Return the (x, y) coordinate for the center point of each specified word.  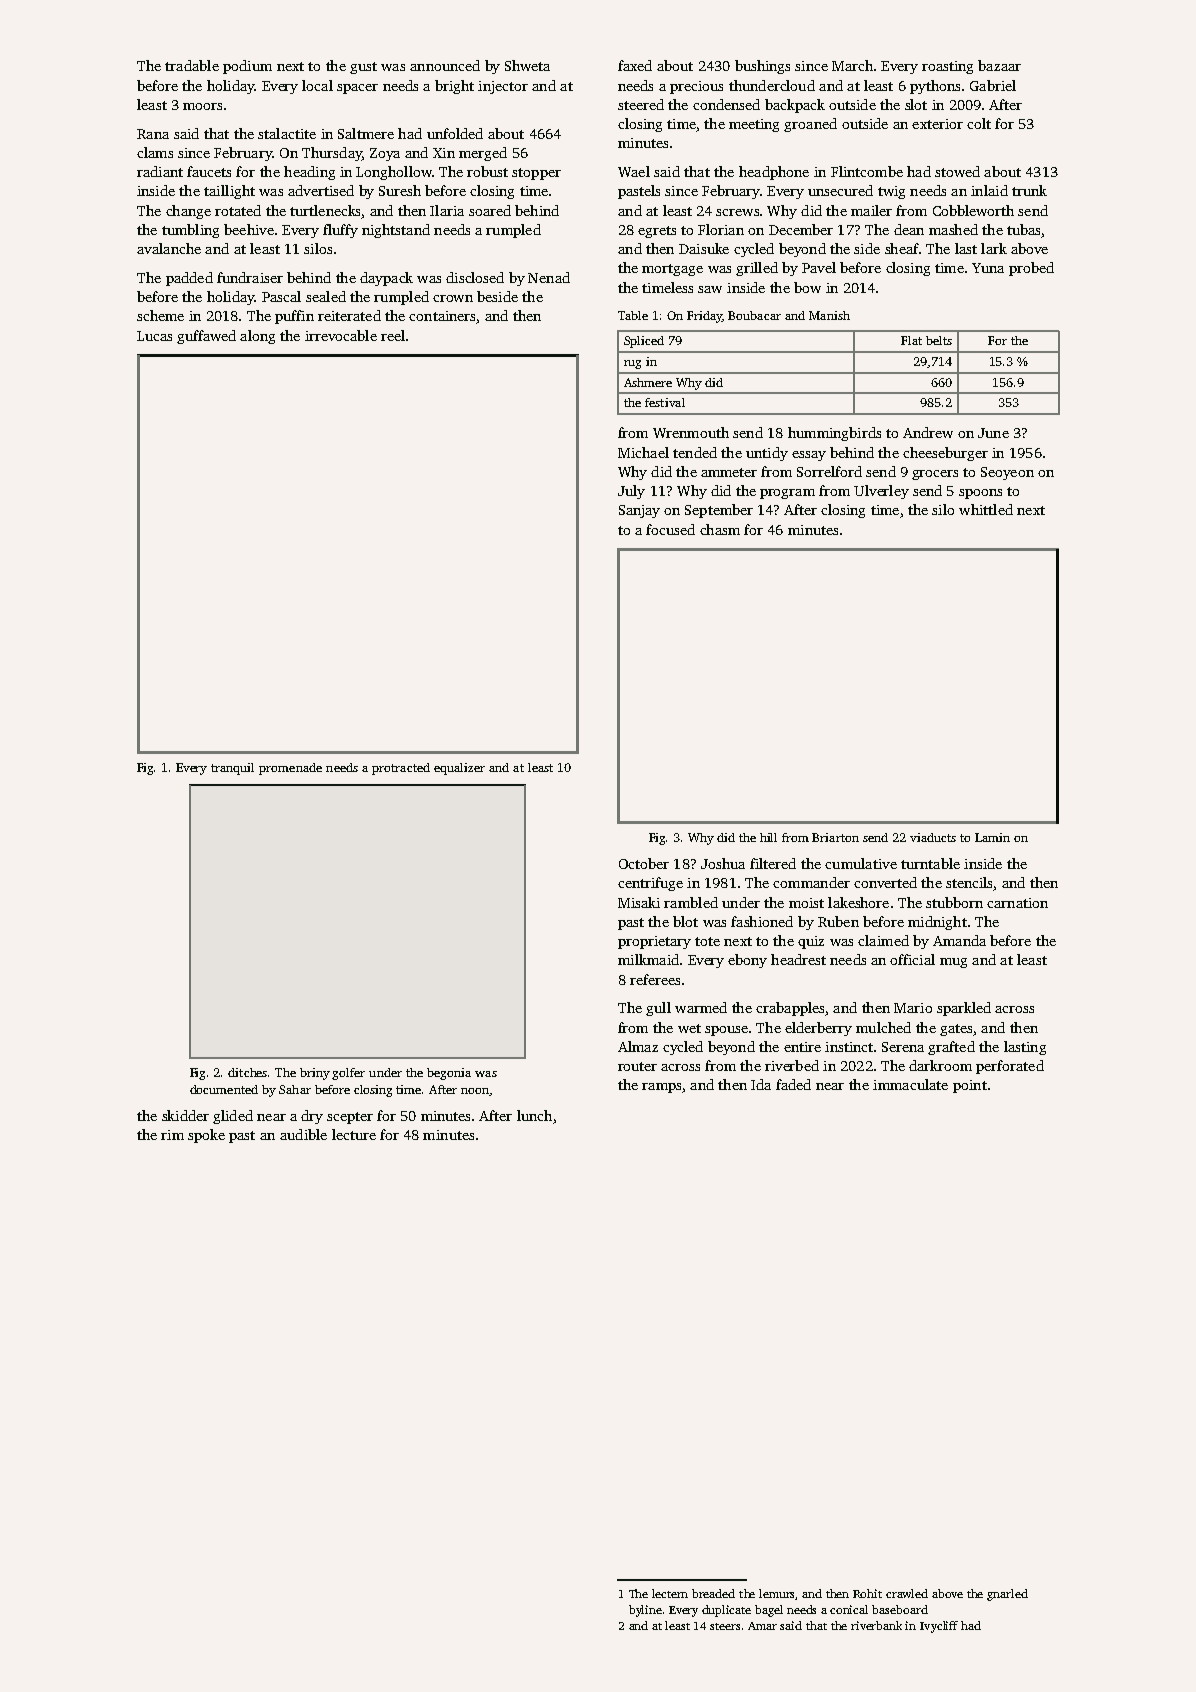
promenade (290, 769)
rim (172, 1135)
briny (315, 1074)
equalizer (459, 769)
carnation (1017, 903)
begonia (449, 1074)
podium (247, 67)
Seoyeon (1007, 473)
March (852, 65)
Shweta (527, 65)
